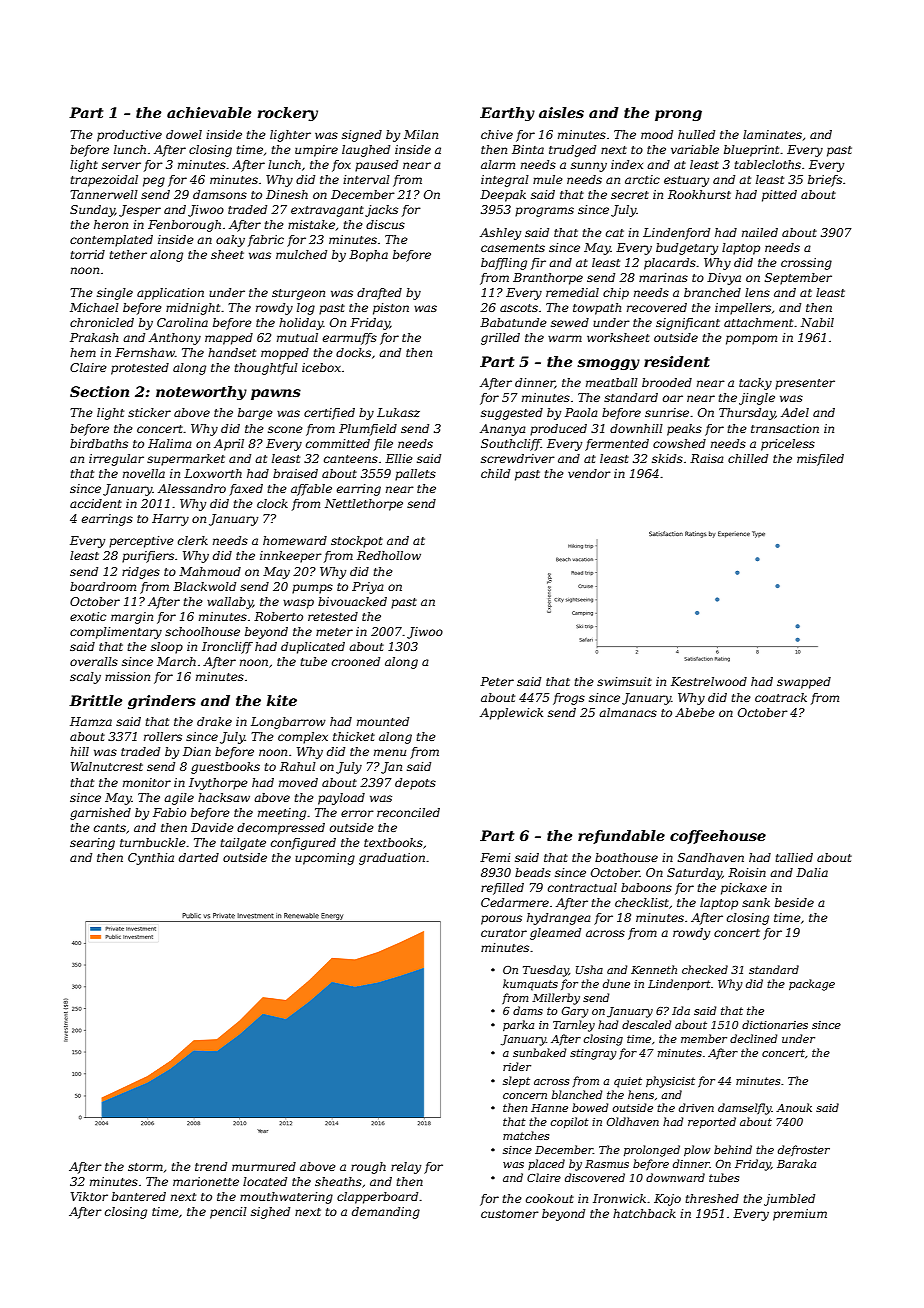  I want to click on Viktor, so click(89, 1196).
